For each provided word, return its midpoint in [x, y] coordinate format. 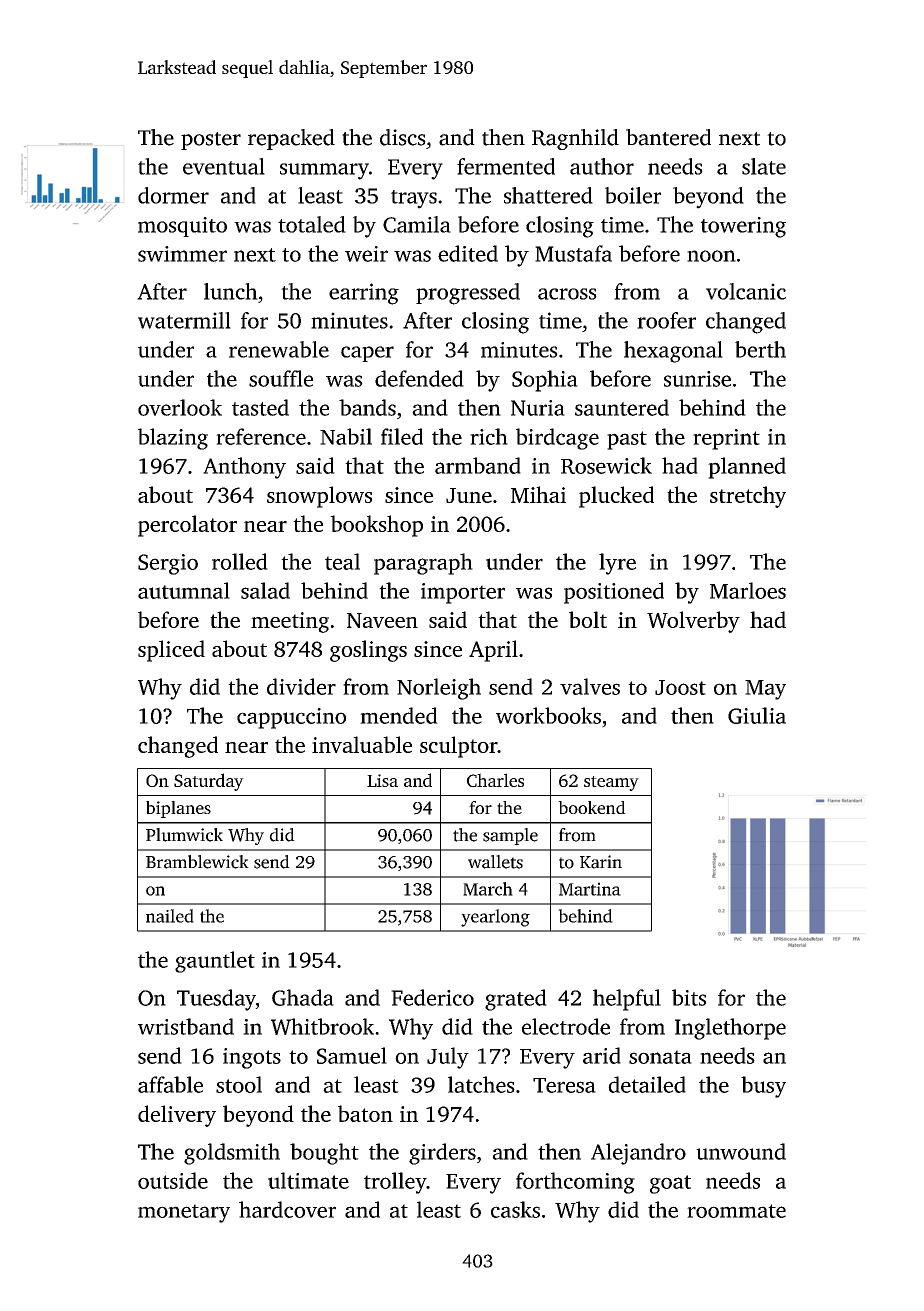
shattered [548, 195]
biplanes [178, 809]
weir [366, 254]
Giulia [757, 715]
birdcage [557, 439]
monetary [184, 1213]
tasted [260, 407]
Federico [432, 997]
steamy [611, 783]
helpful [627, 1000]
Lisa [382, 780]
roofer [666, 320]
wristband [186, 1026]
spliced [171, 651]
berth [760, 349]
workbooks [548, 715]
